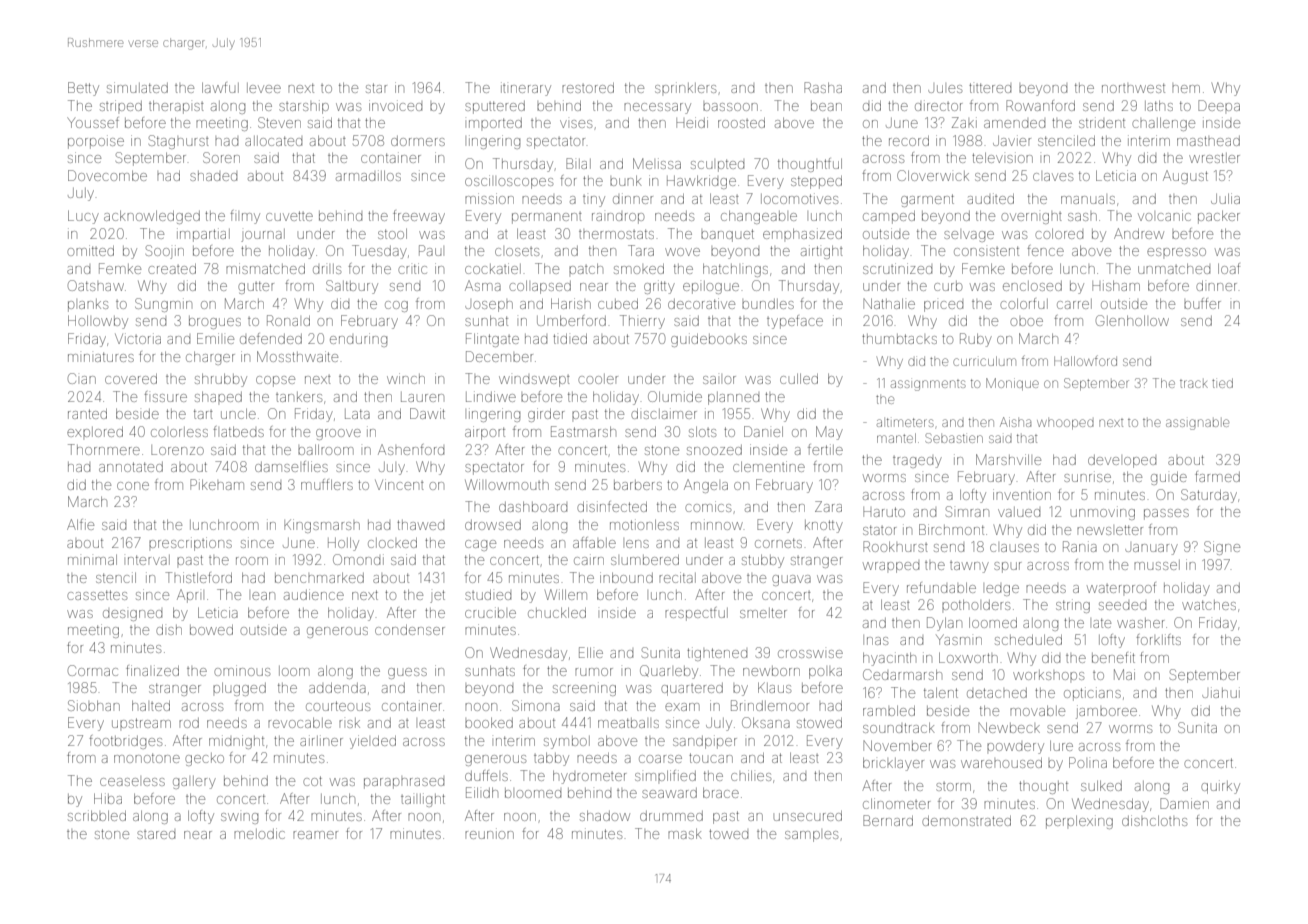  I want to click on Rania, so click(1080, 546).
